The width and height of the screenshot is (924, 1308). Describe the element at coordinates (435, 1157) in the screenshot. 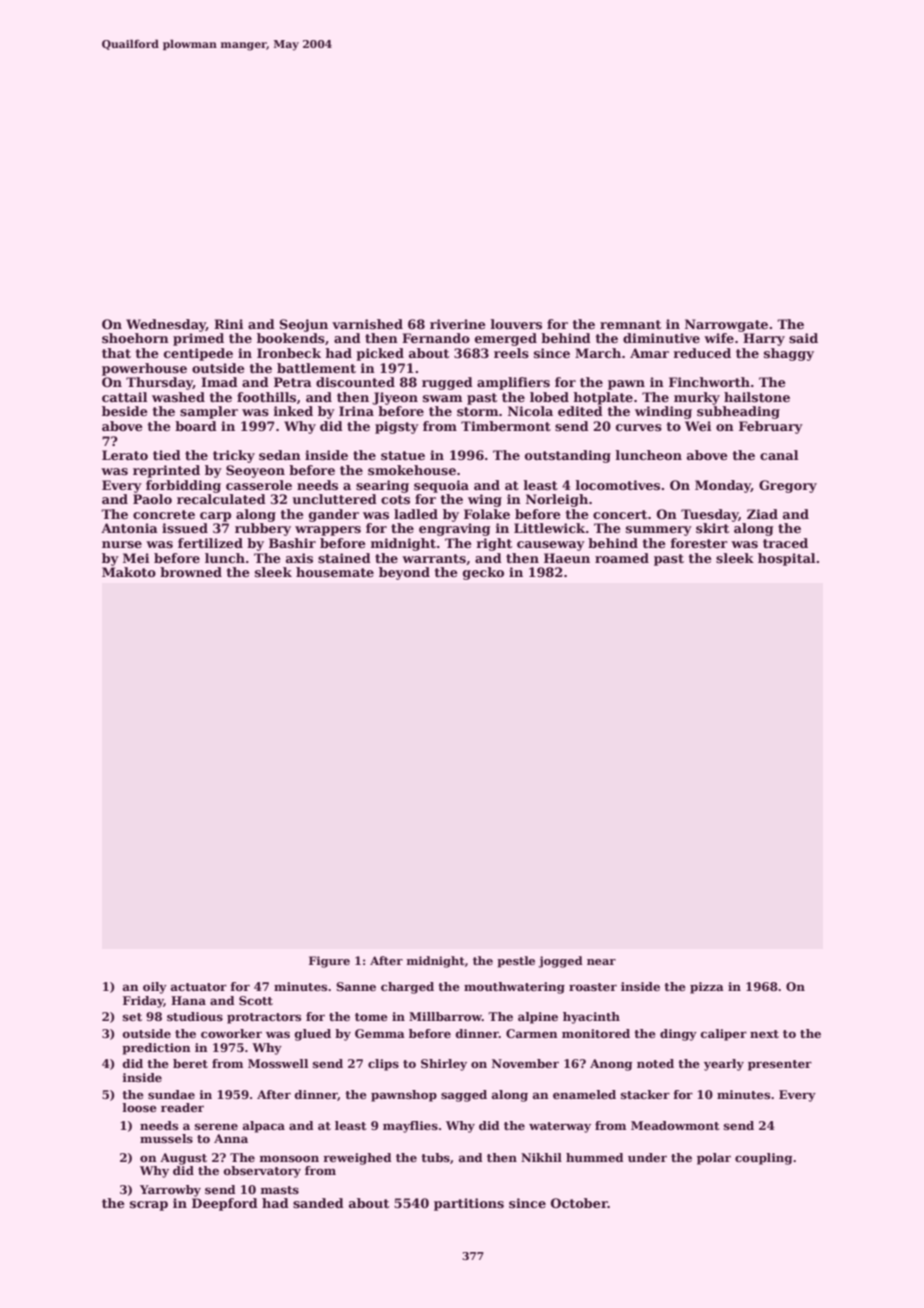

I see `tubs` at that location.
